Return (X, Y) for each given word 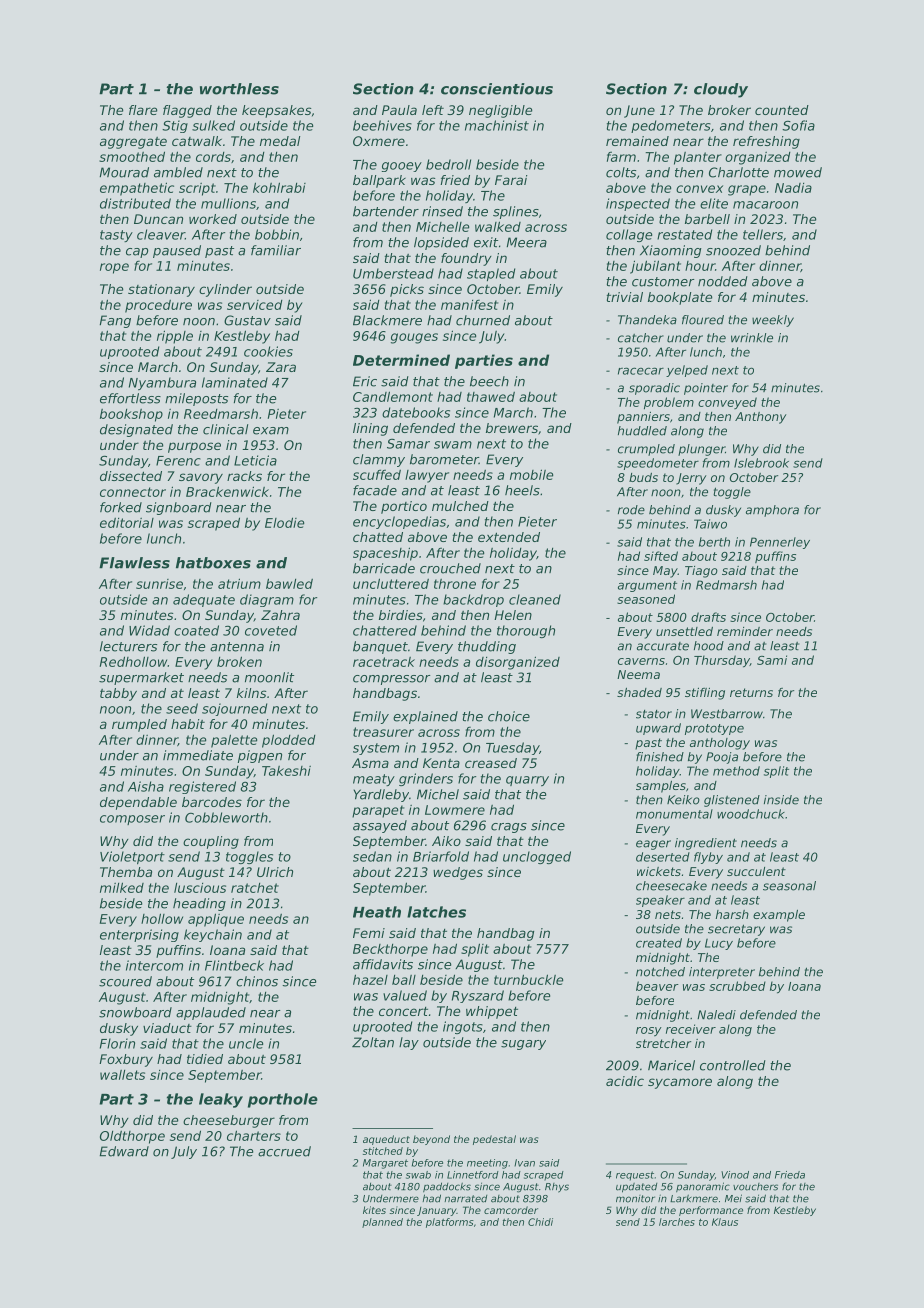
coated (196, 630)
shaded (639, 692)
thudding (487, 647)
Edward (124, 1151)
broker (729, 110)
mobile (531, 474)
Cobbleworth (226, 817)
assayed (380, 826)
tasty (116, 236)
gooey (402, 167)
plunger (701, 450)
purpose (194, 447)
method (736, 771)
